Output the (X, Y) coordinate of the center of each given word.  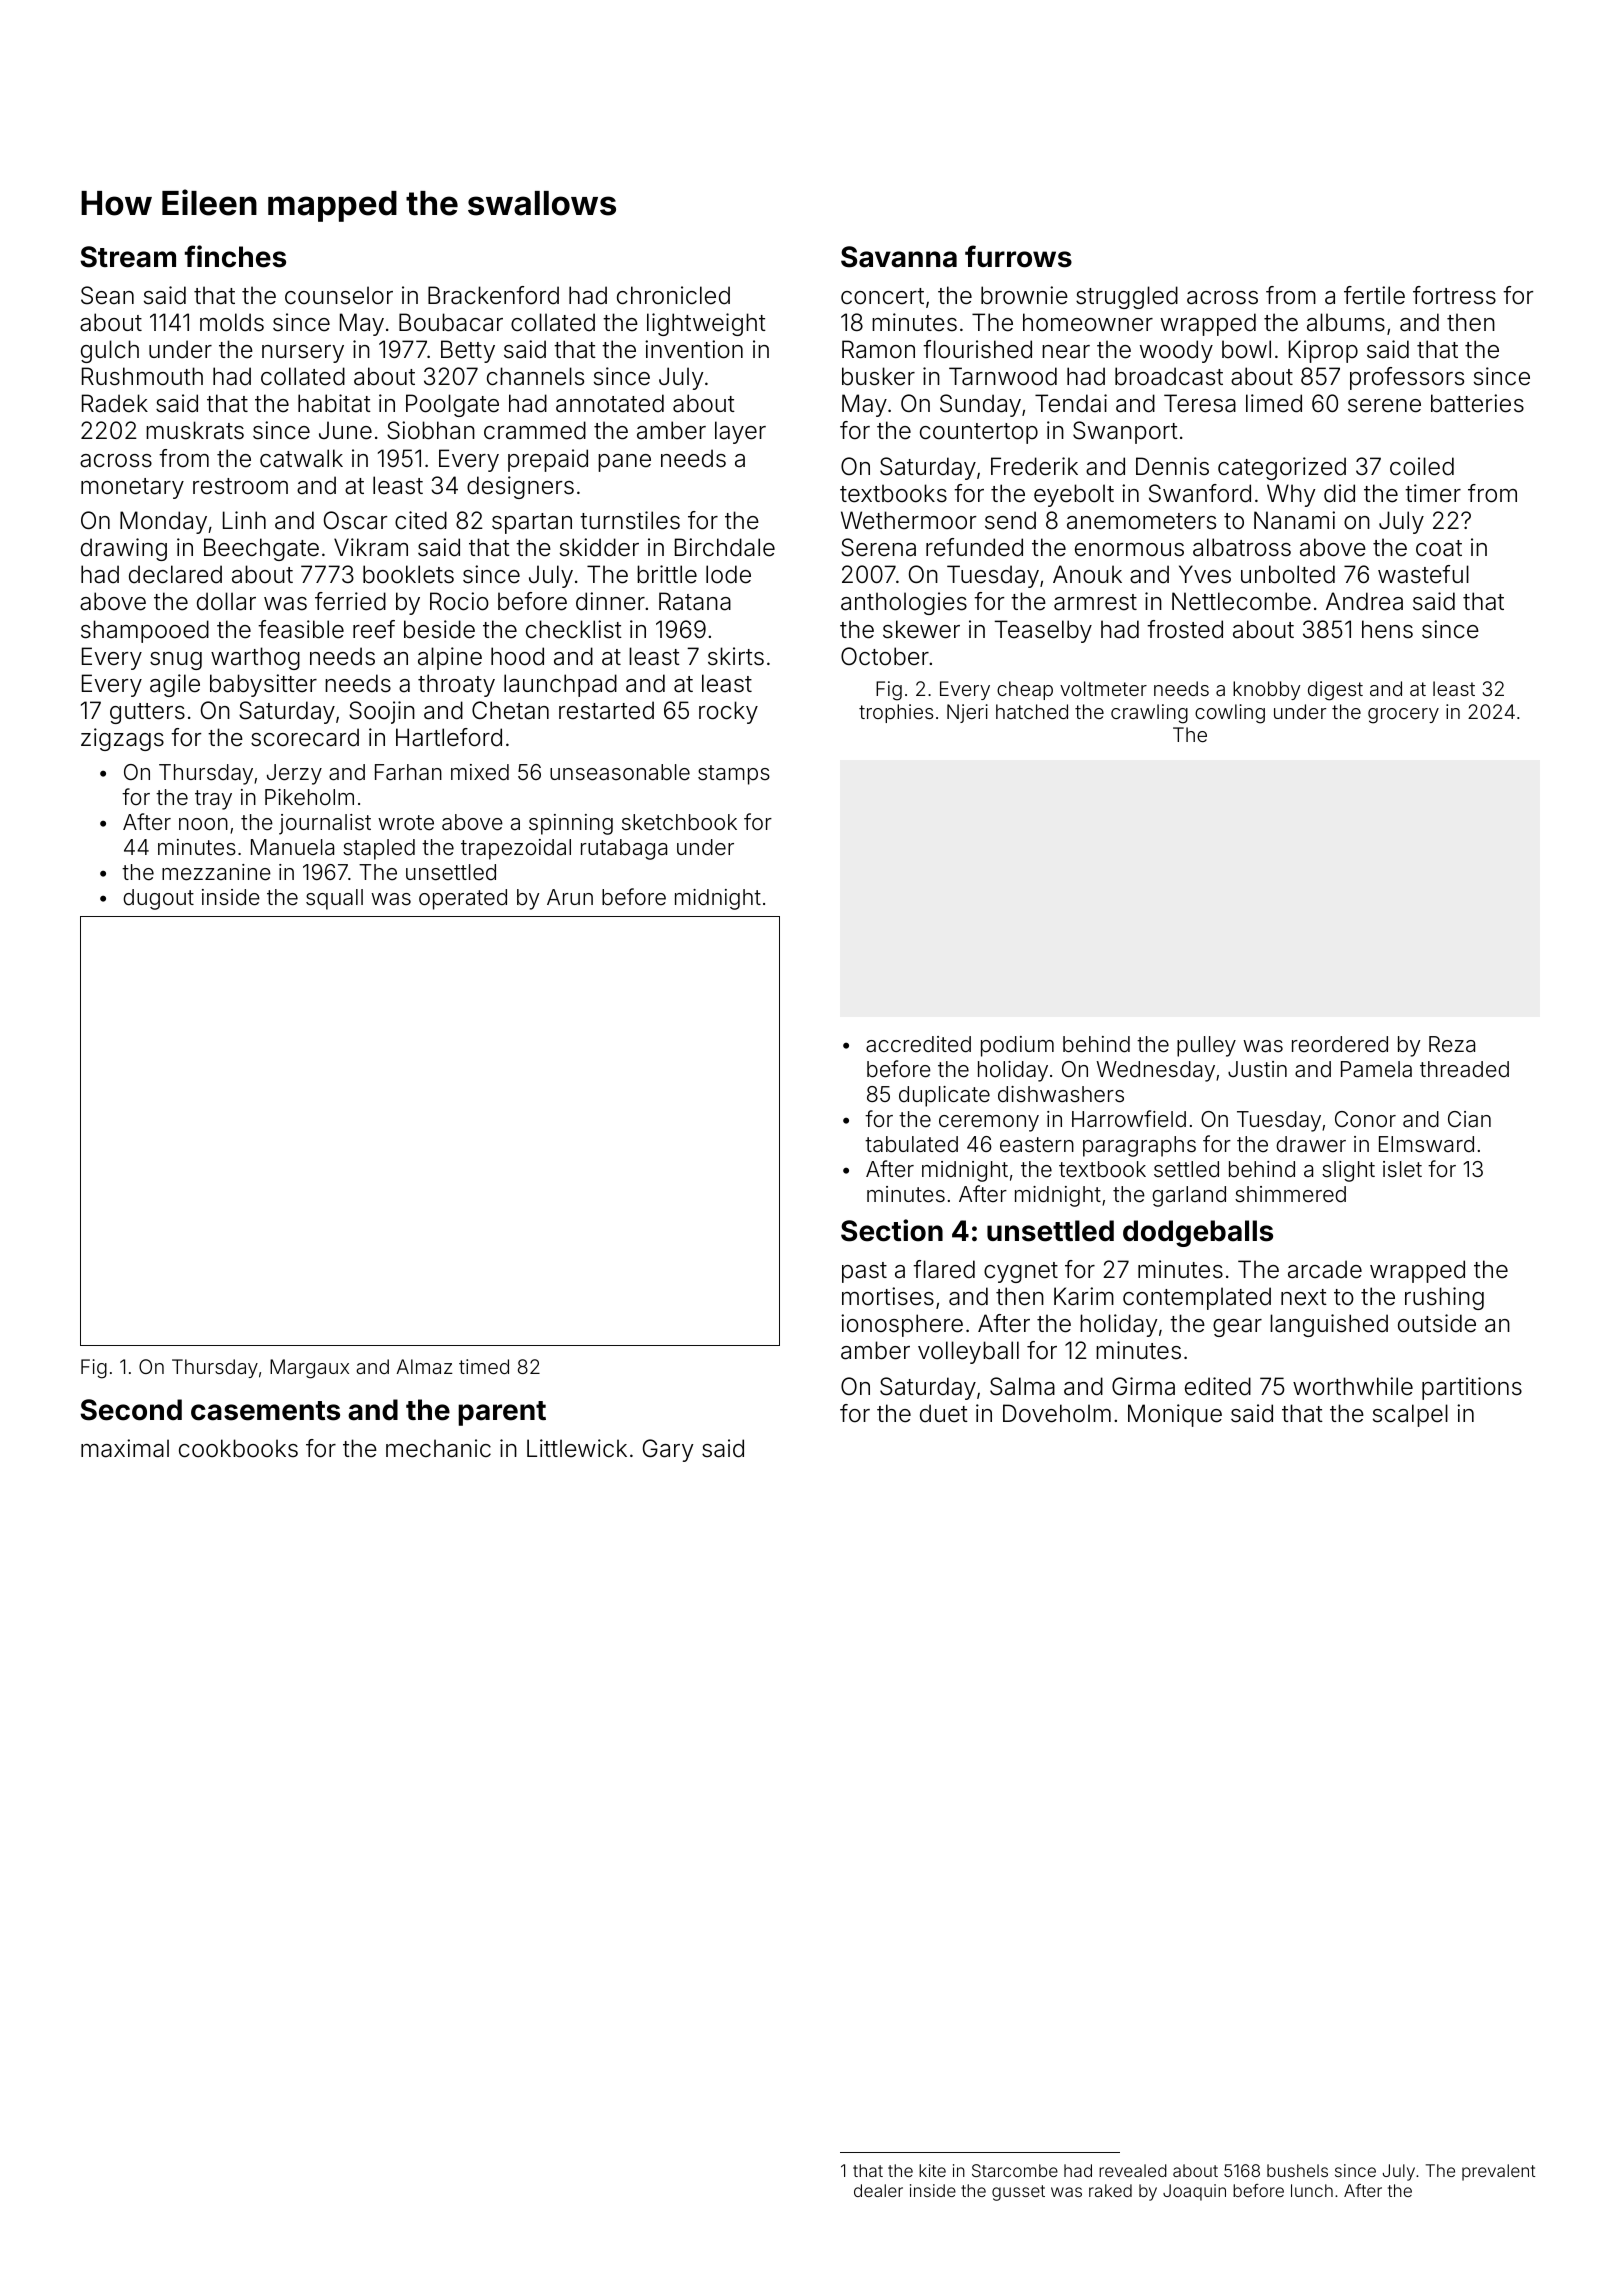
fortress (1454, 295)
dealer (878, 2190)
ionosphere (902, 1325)
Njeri (967, 713)
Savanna (899, 257)
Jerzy (294, 774)
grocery (1403, 716)
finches (235, 256)
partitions (1472, 1388)
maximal (125, 1448)
